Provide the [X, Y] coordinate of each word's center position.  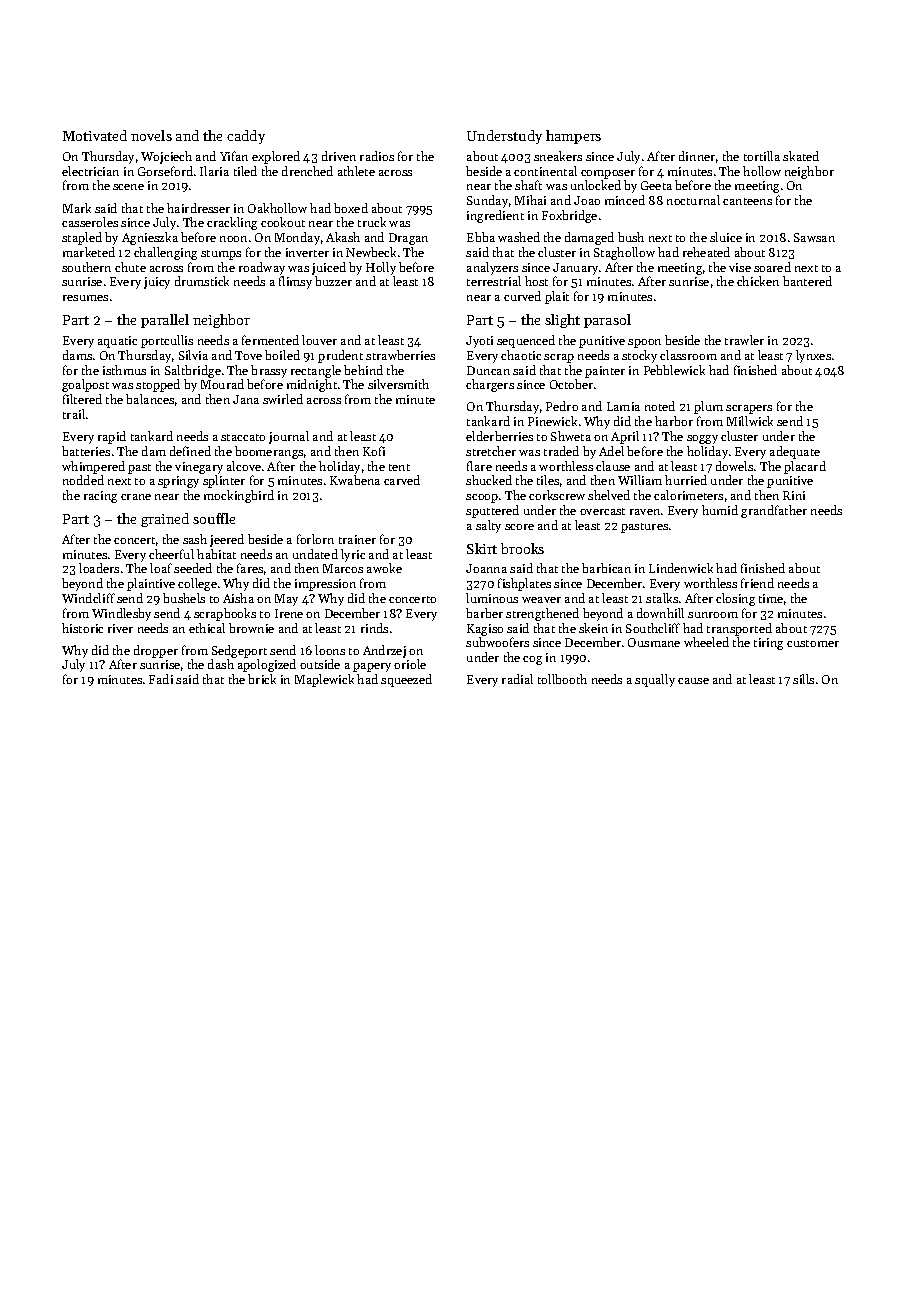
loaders [99, 568]
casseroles [90, 222]
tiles [548, 480]
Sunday [487, 201]
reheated [706, 252]
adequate [795, 452]
